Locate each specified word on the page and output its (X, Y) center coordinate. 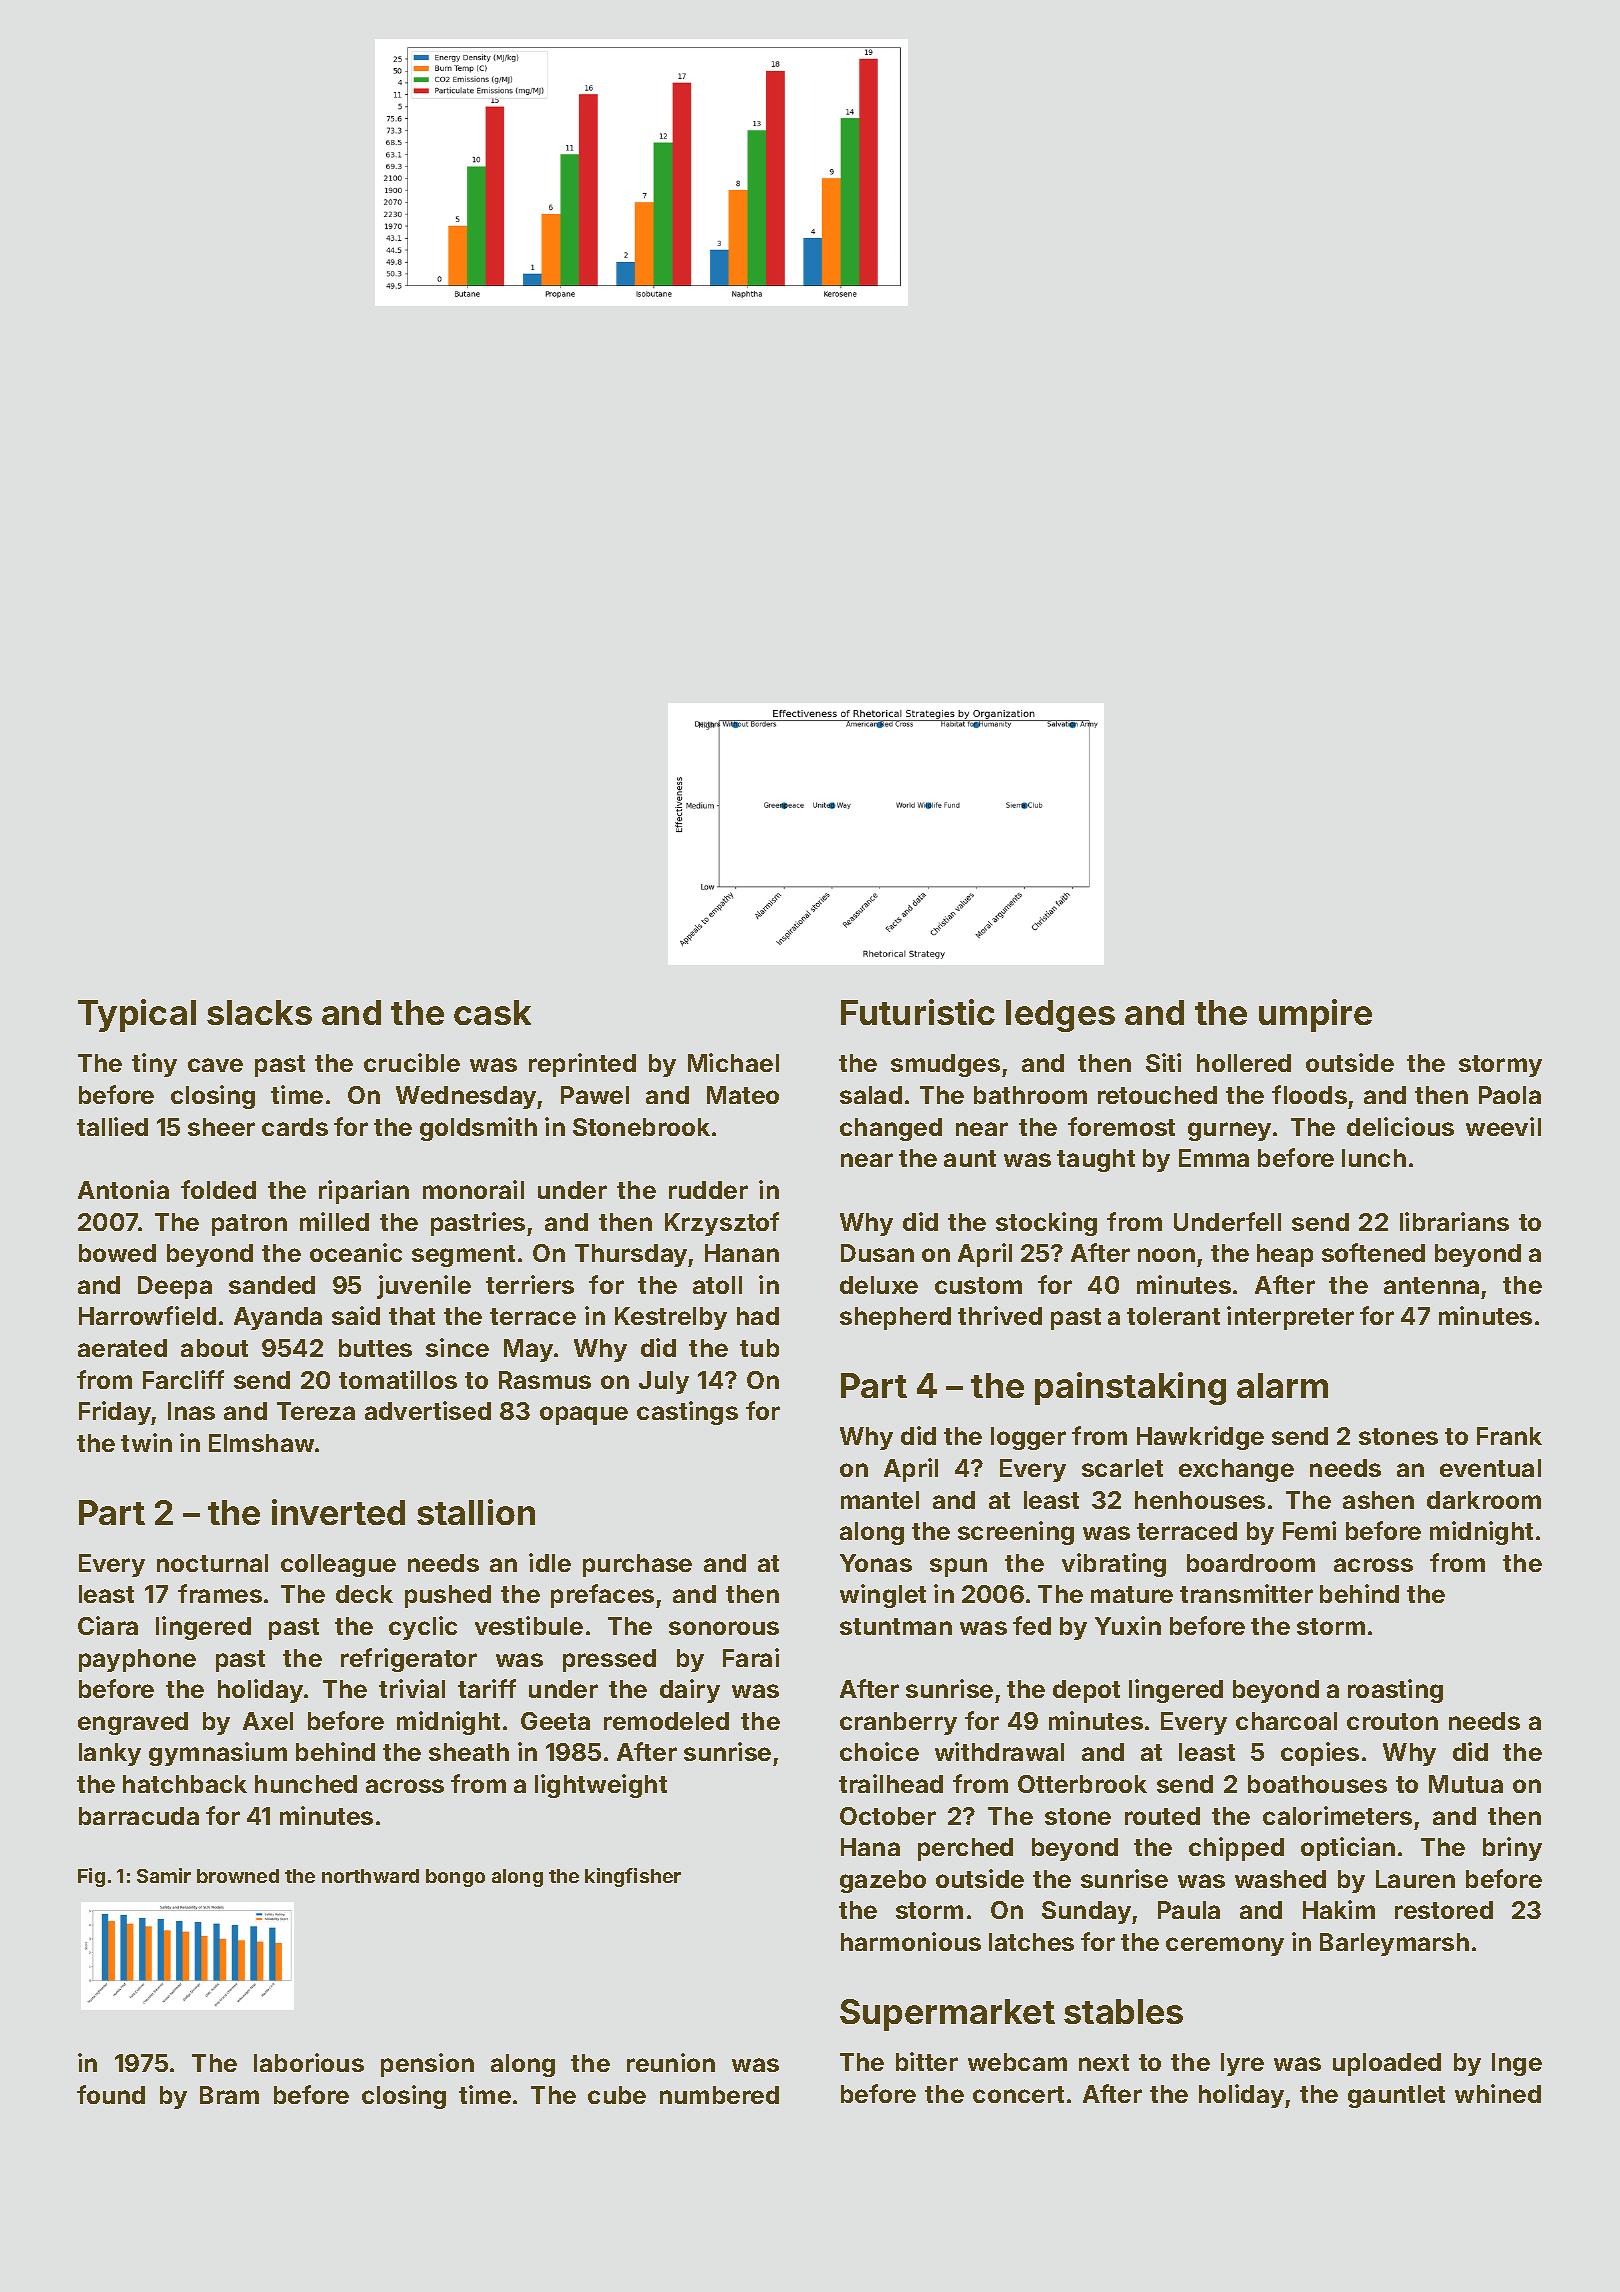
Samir (164, 1875)
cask (492, 1012)
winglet (883, 1596)
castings (687, 1413)
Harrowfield (147, 1315)
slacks (259, 1012)
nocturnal (212, 1563)
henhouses (1200, 1500)
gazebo (883, 1881)
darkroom (1484, 1500)
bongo (455, 1878)
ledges (1060, 1016)
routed (1162, 1816)
